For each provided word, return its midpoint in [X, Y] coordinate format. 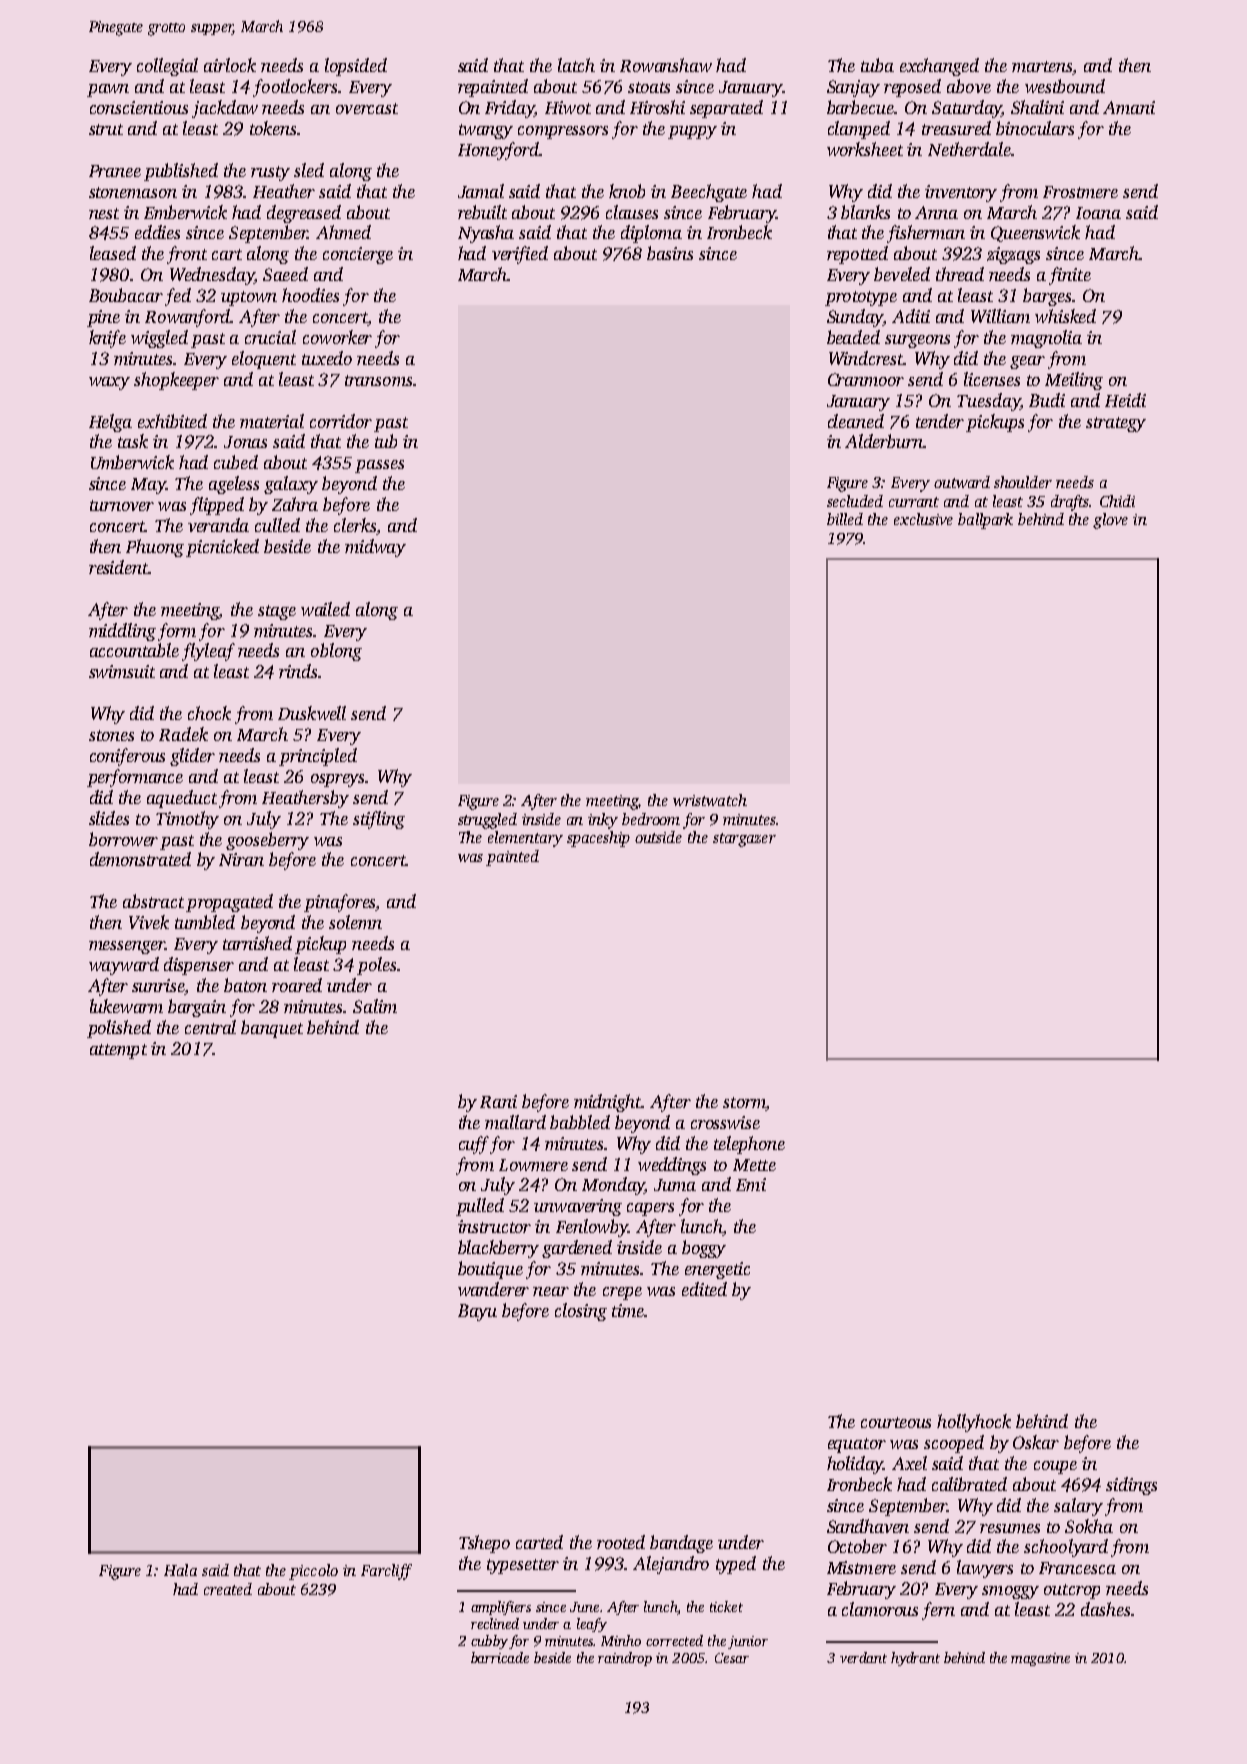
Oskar [1036, 1442]
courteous [896, 1422]
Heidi [1125, 400]
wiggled [159, 339]
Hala [180, 1570]
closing [581, 1312]
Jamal [481, 191]
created [228, 1589]
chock [209, 713]
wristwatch [710, 800]
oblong [336, 652]
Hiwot [568, 107]
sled [309, 170]
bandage [681, 1544]
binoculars [1035, 128]
